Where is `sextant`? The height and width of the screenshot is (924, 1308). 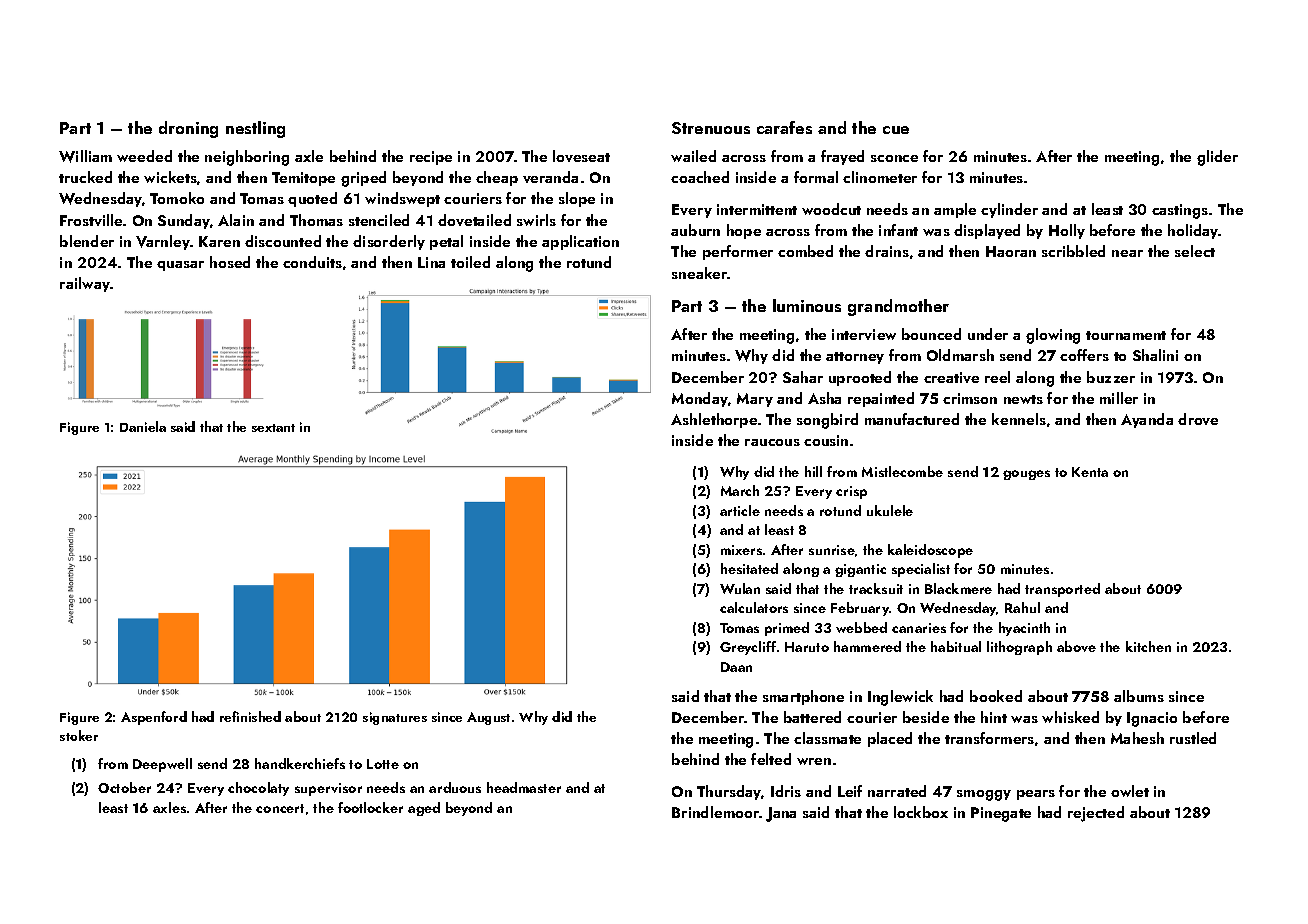 sextant is located at coordinates (273, 428).
